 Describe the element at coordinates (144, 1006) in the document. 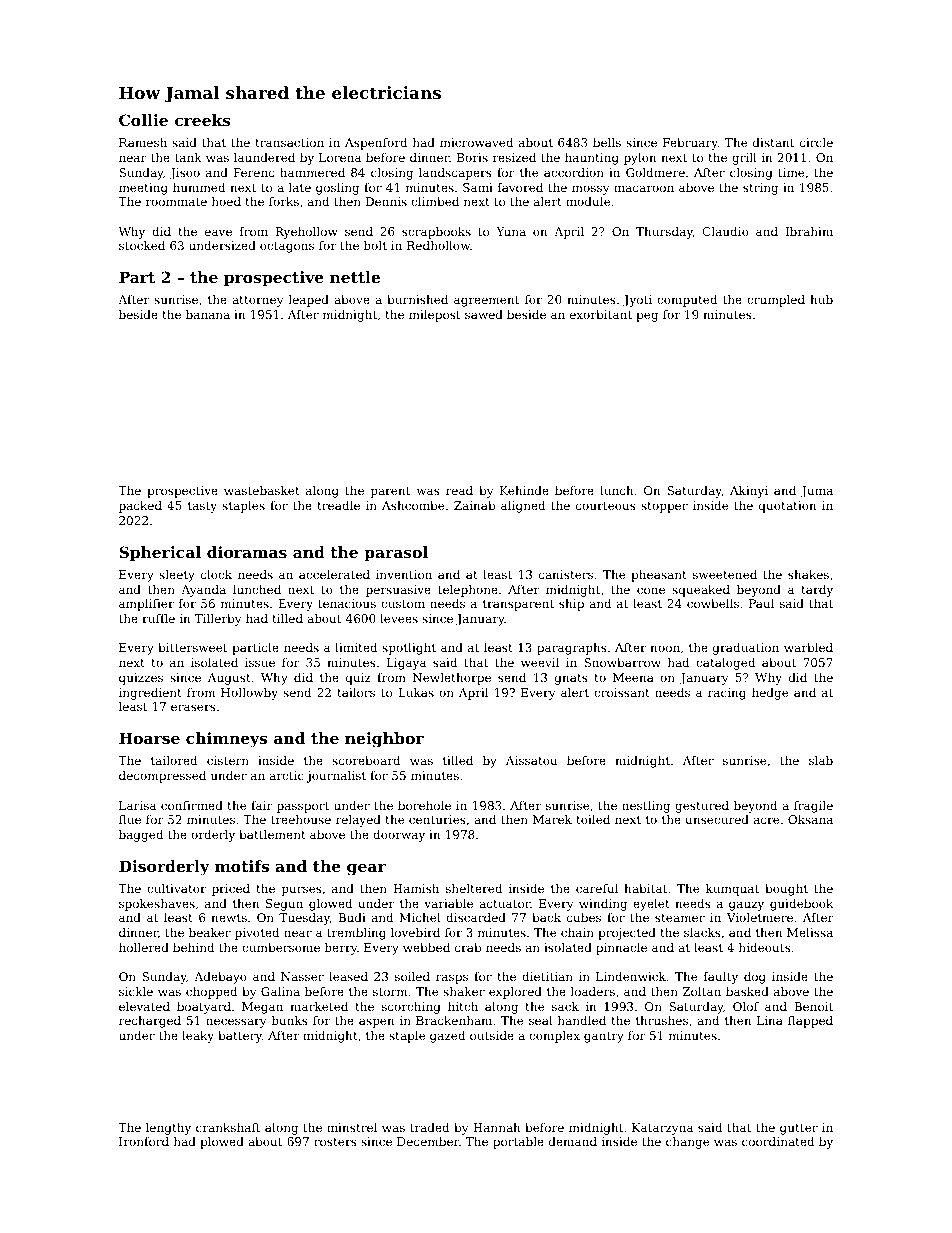

I see `elevated` at that location.
